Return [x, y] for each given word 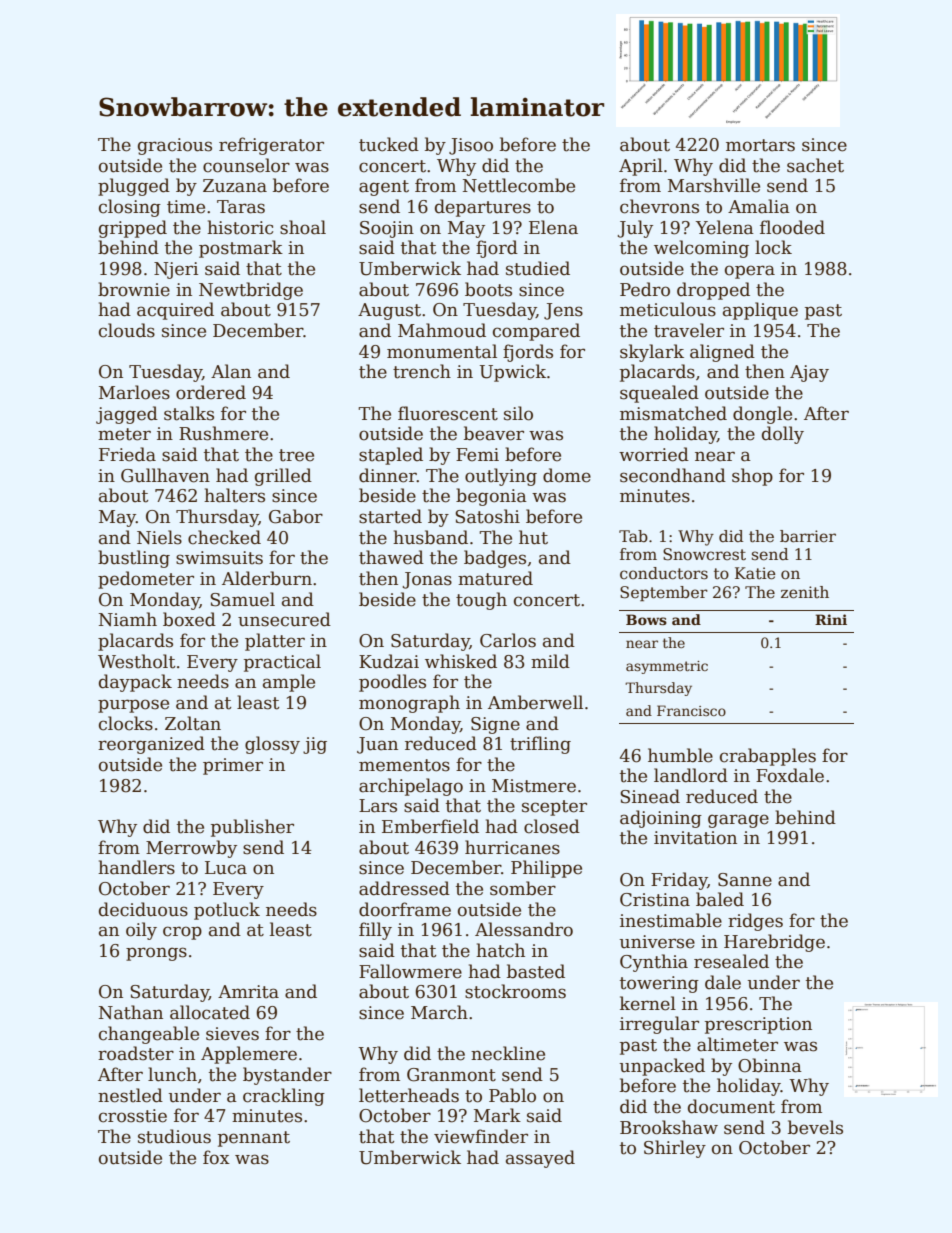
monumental [442, 351]
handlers [136, 867]
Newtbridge [251, 291]
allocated [210, 1012]
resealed [731, 961]
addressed [404, 888]
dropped [713, 291]
